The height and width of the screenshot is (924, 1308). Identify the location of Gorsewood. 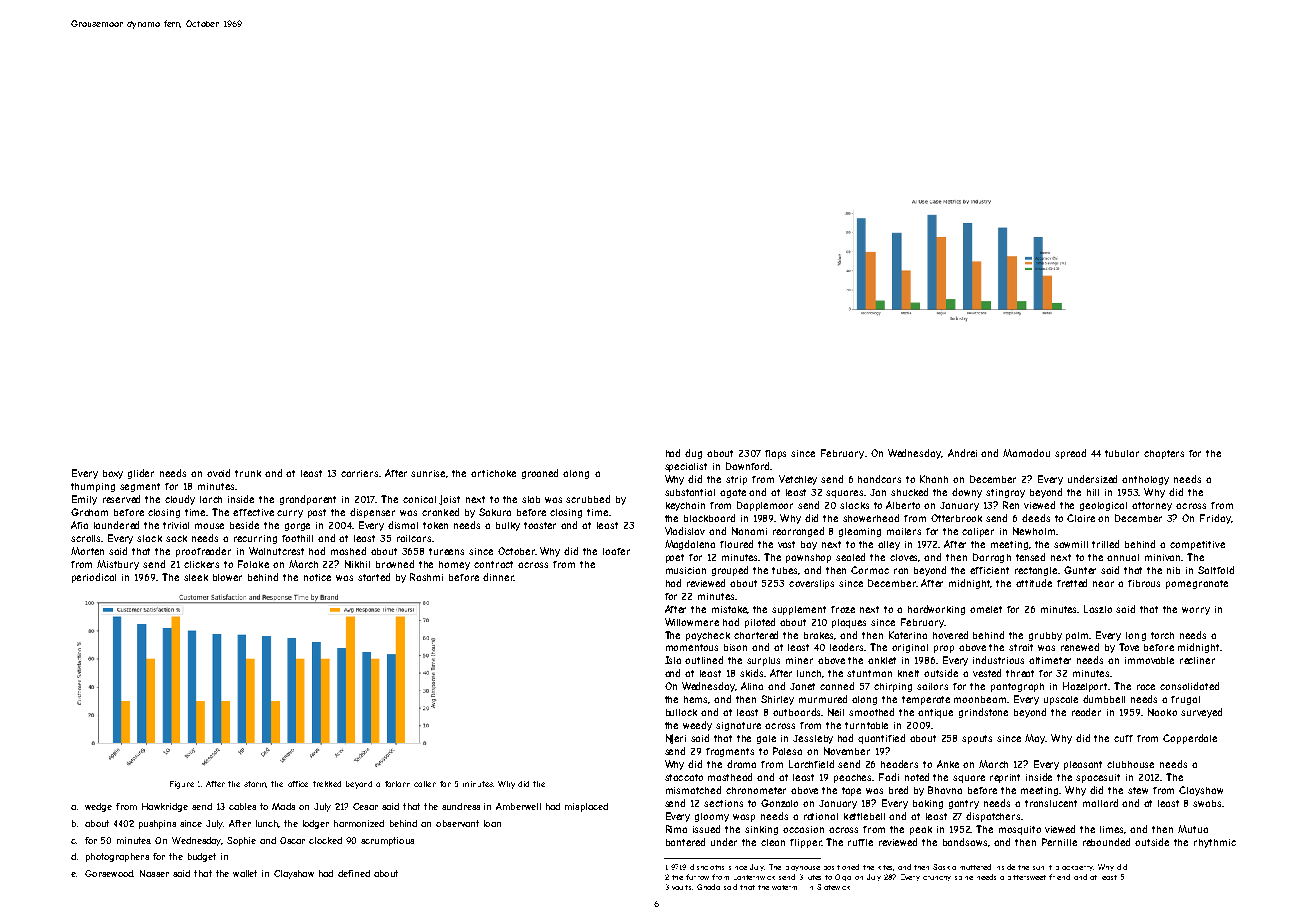
(109, 873).
